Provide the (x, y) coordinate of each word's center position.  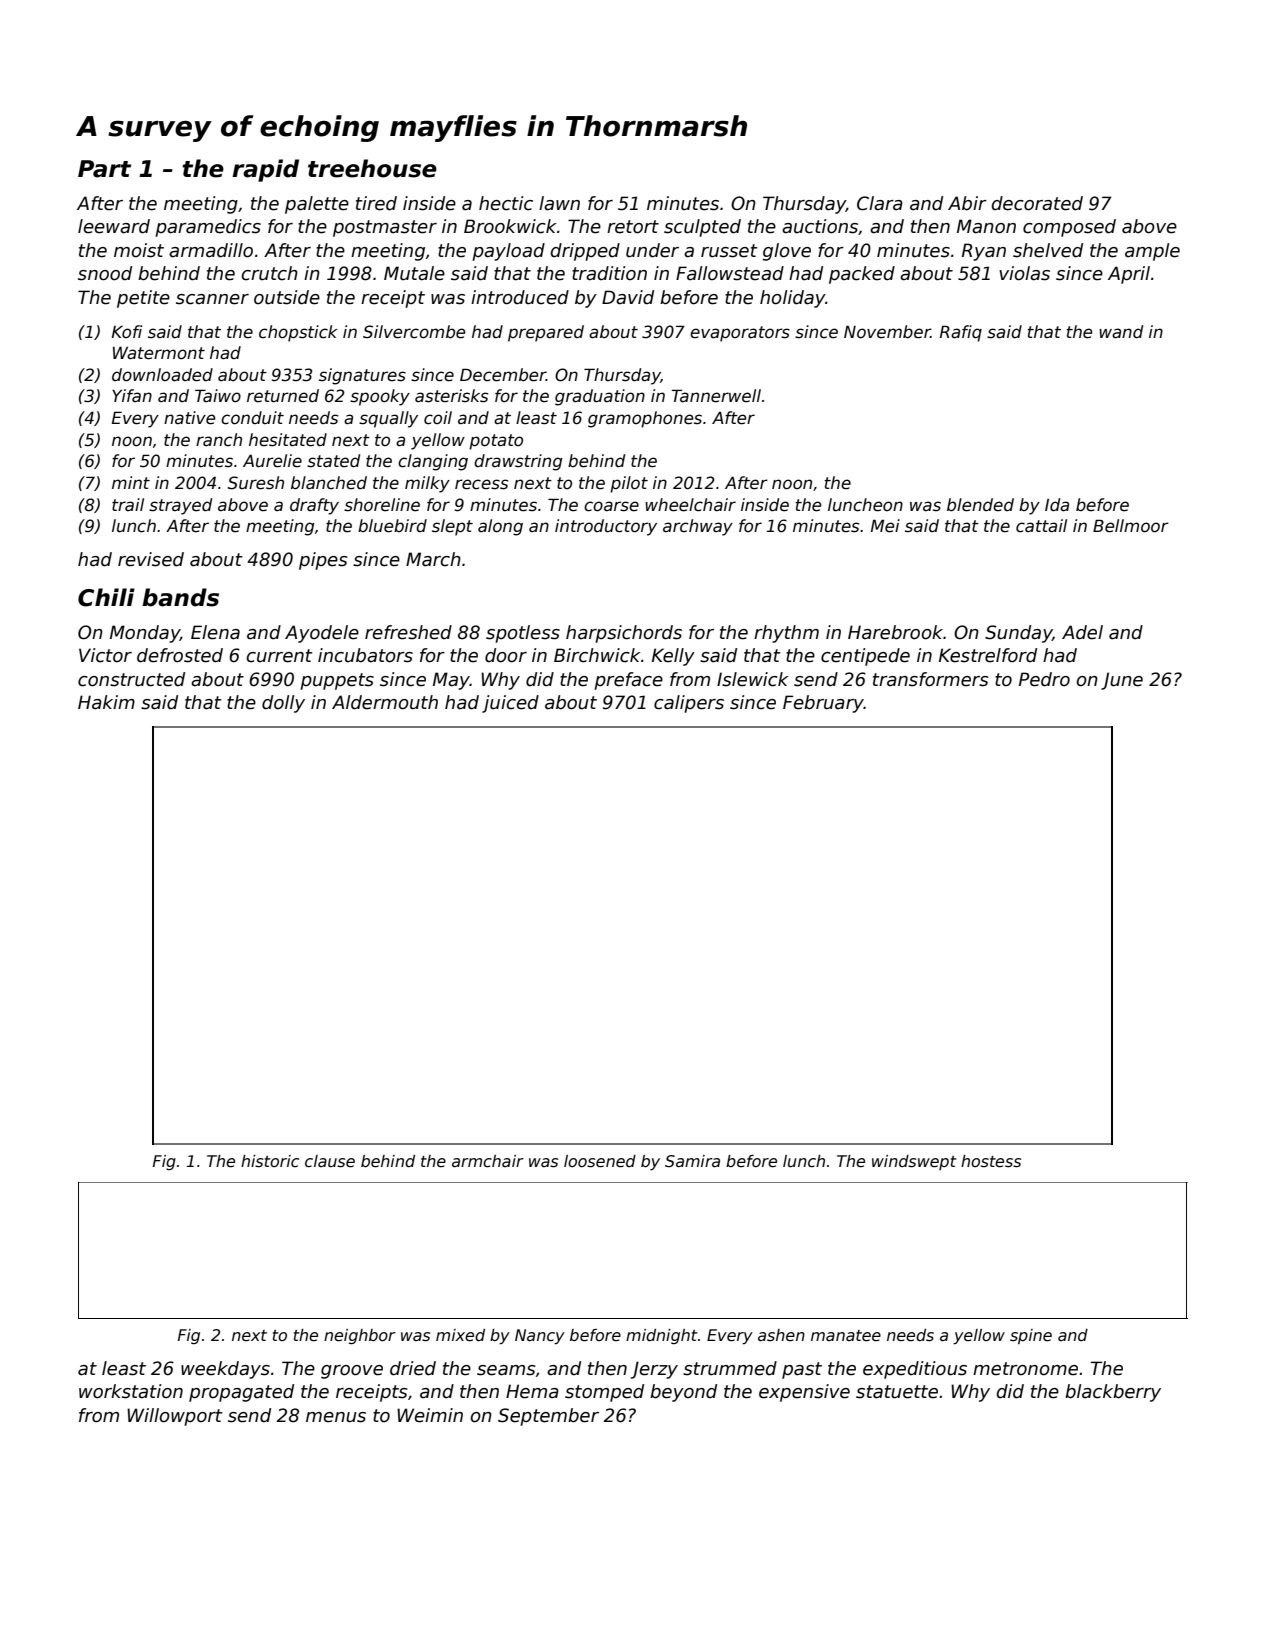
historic (270, 1161)
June (1122, 681)
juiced (510, 704)
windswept (914, 1162)
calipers (689, 704)
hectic (506, 203)
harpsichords (624, 634)
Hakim (106, 702)
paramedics (208, 228)
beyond (683, 1393)
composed (1069, 228)
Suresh (256, 483)
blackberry (1113, 1393)
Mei (885, 526)
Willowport (175, 1417)
